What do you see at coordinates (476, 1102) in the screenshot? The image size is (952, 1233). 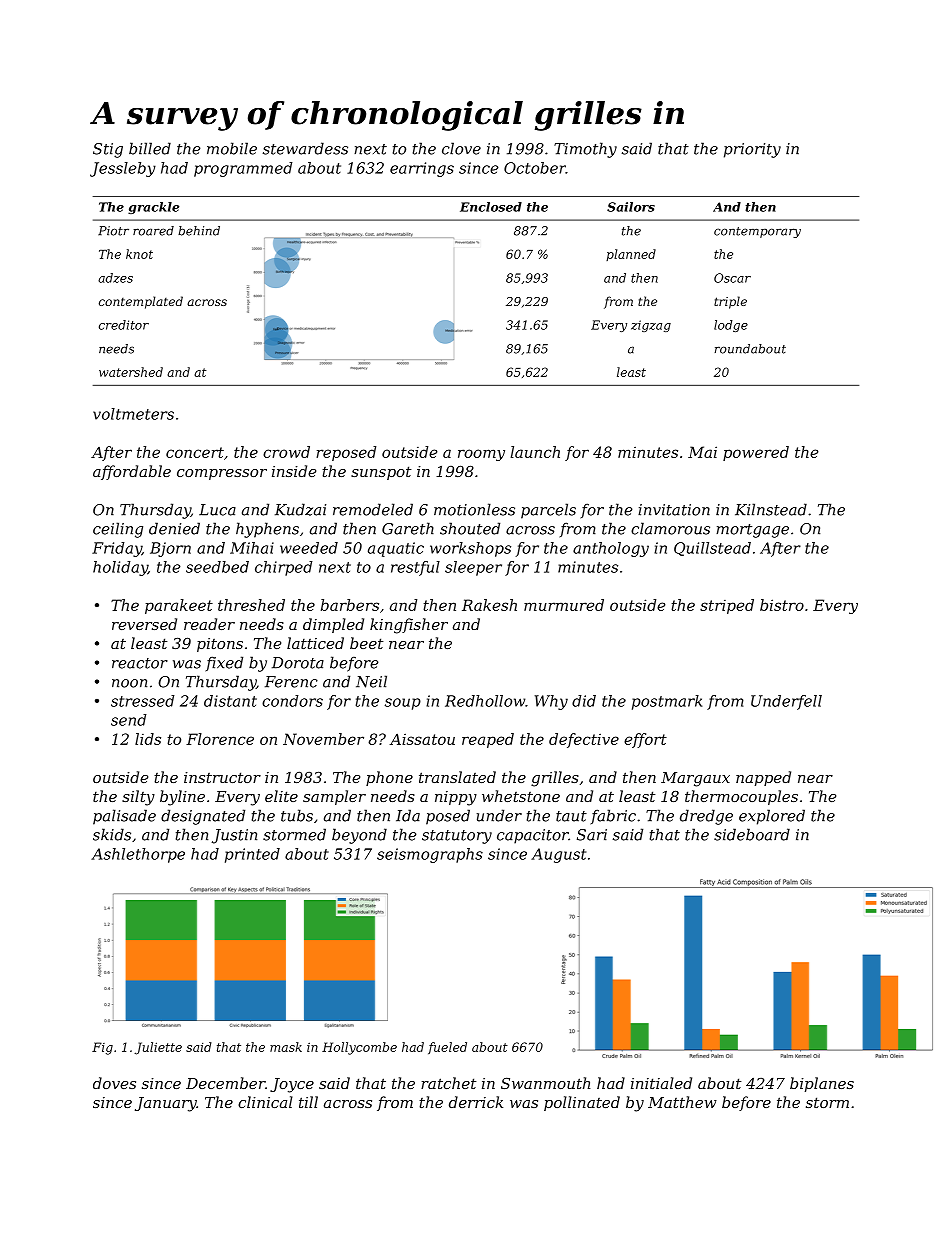 I see `derrick` at bounding box center [476, 1102].
